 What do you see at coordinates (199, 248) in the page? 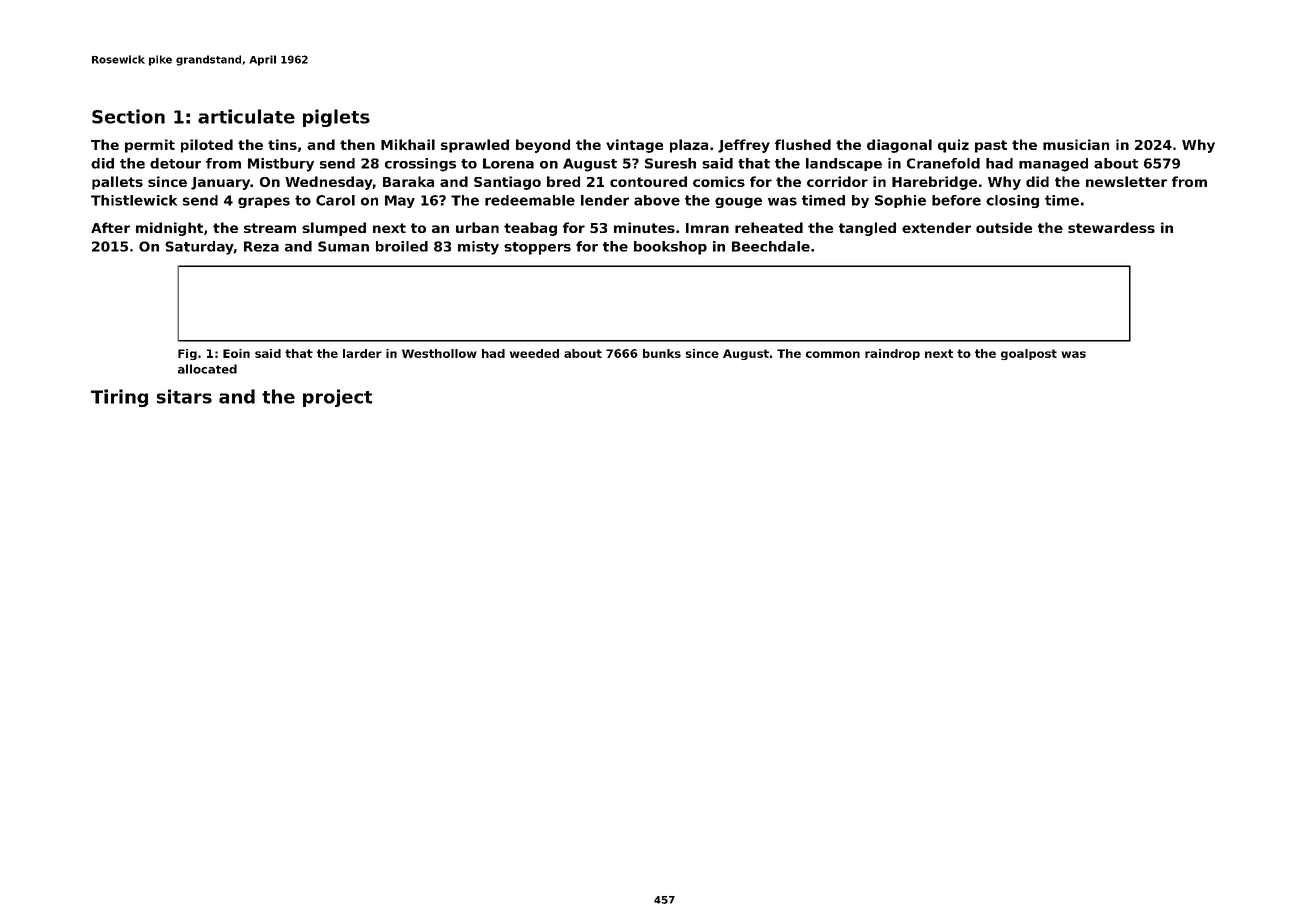
I see `Saturday` at bounding box center [199, 248].
